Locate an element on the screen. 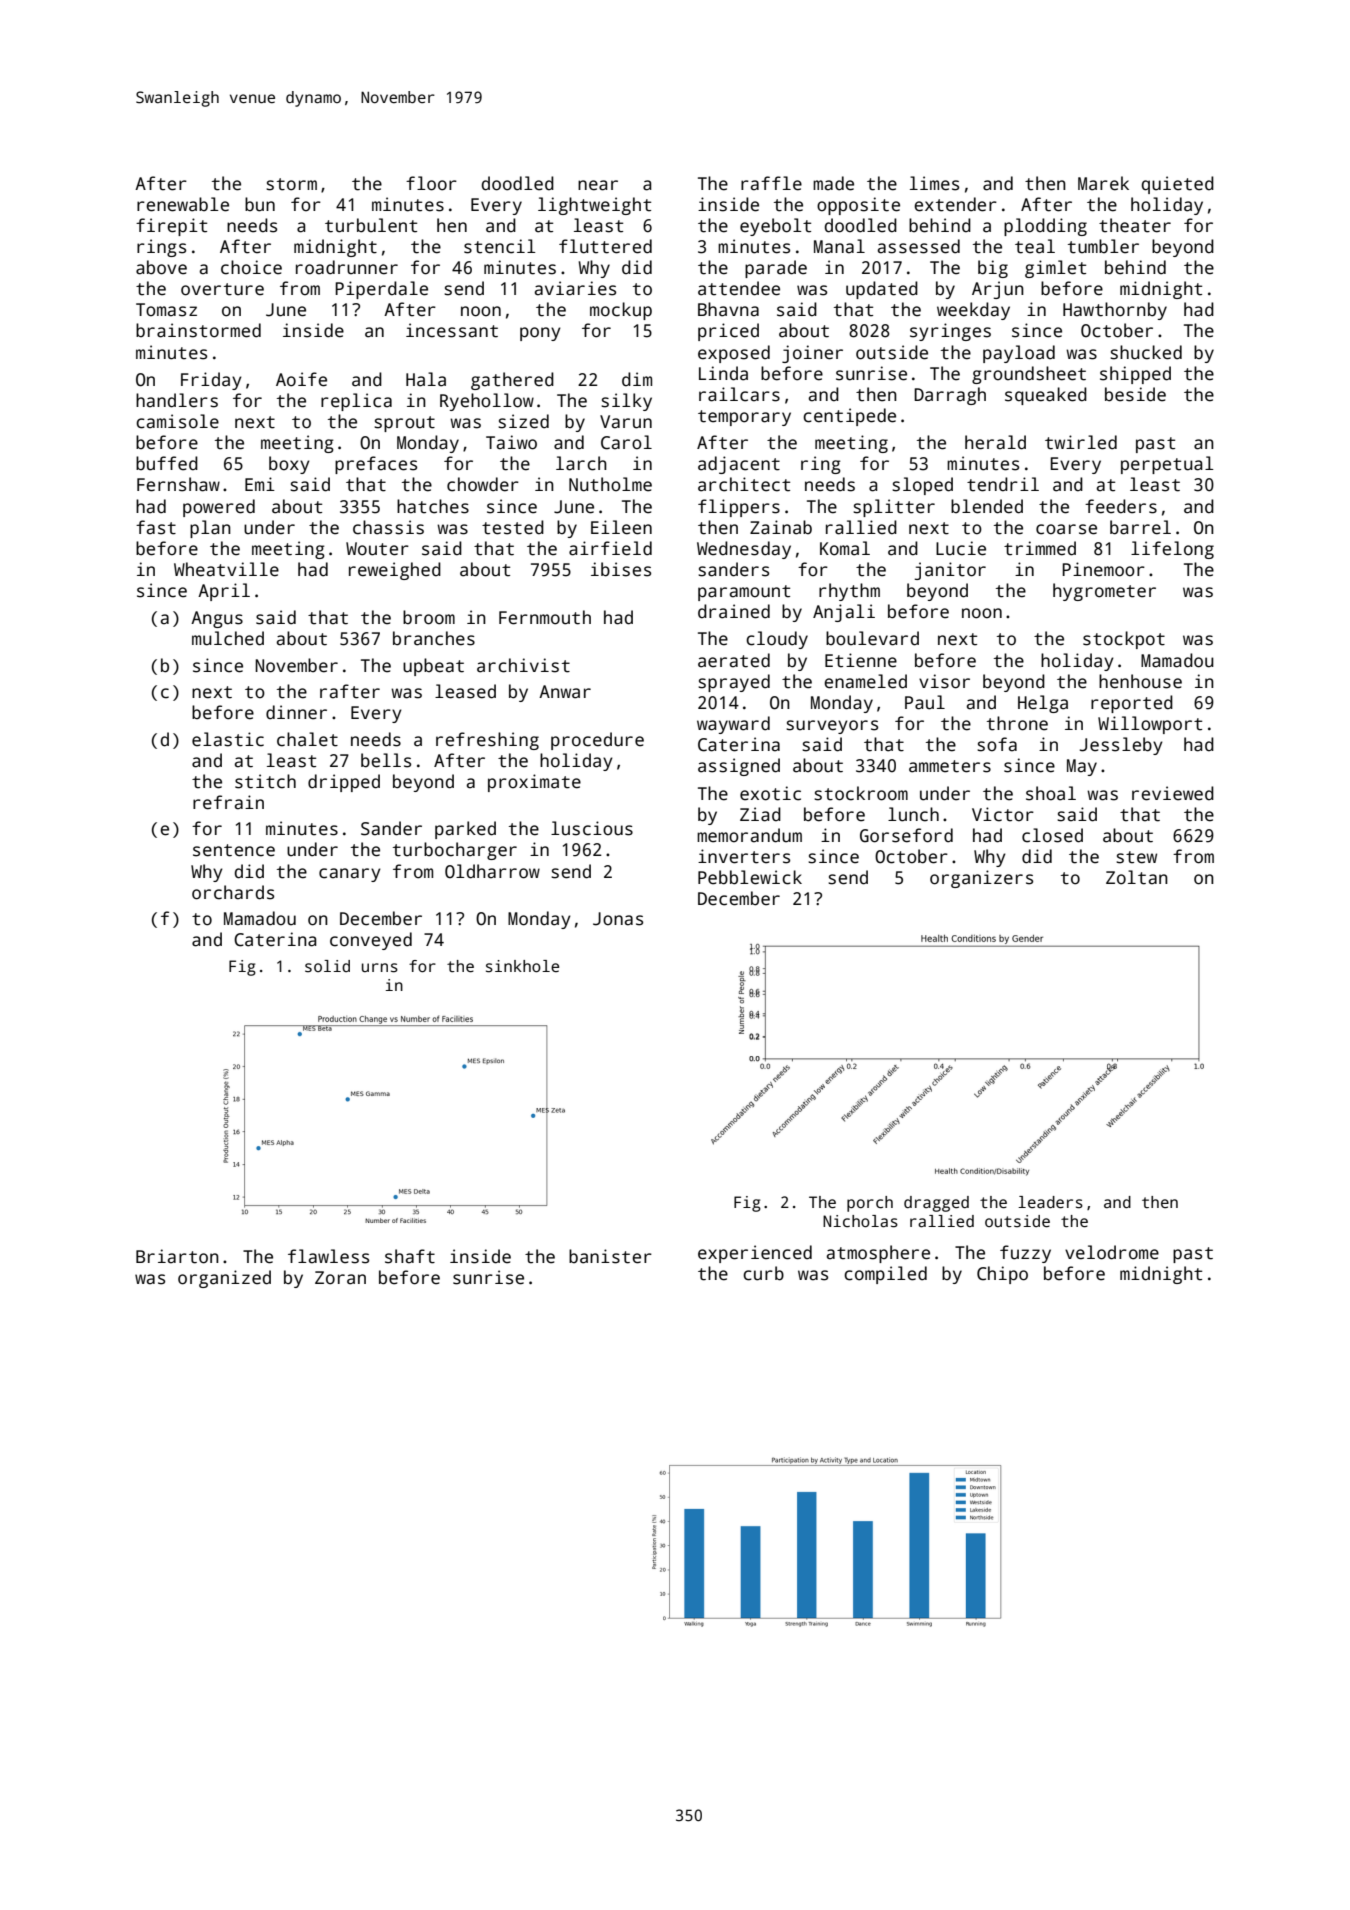  solid is located at coordinates (327, 966).
